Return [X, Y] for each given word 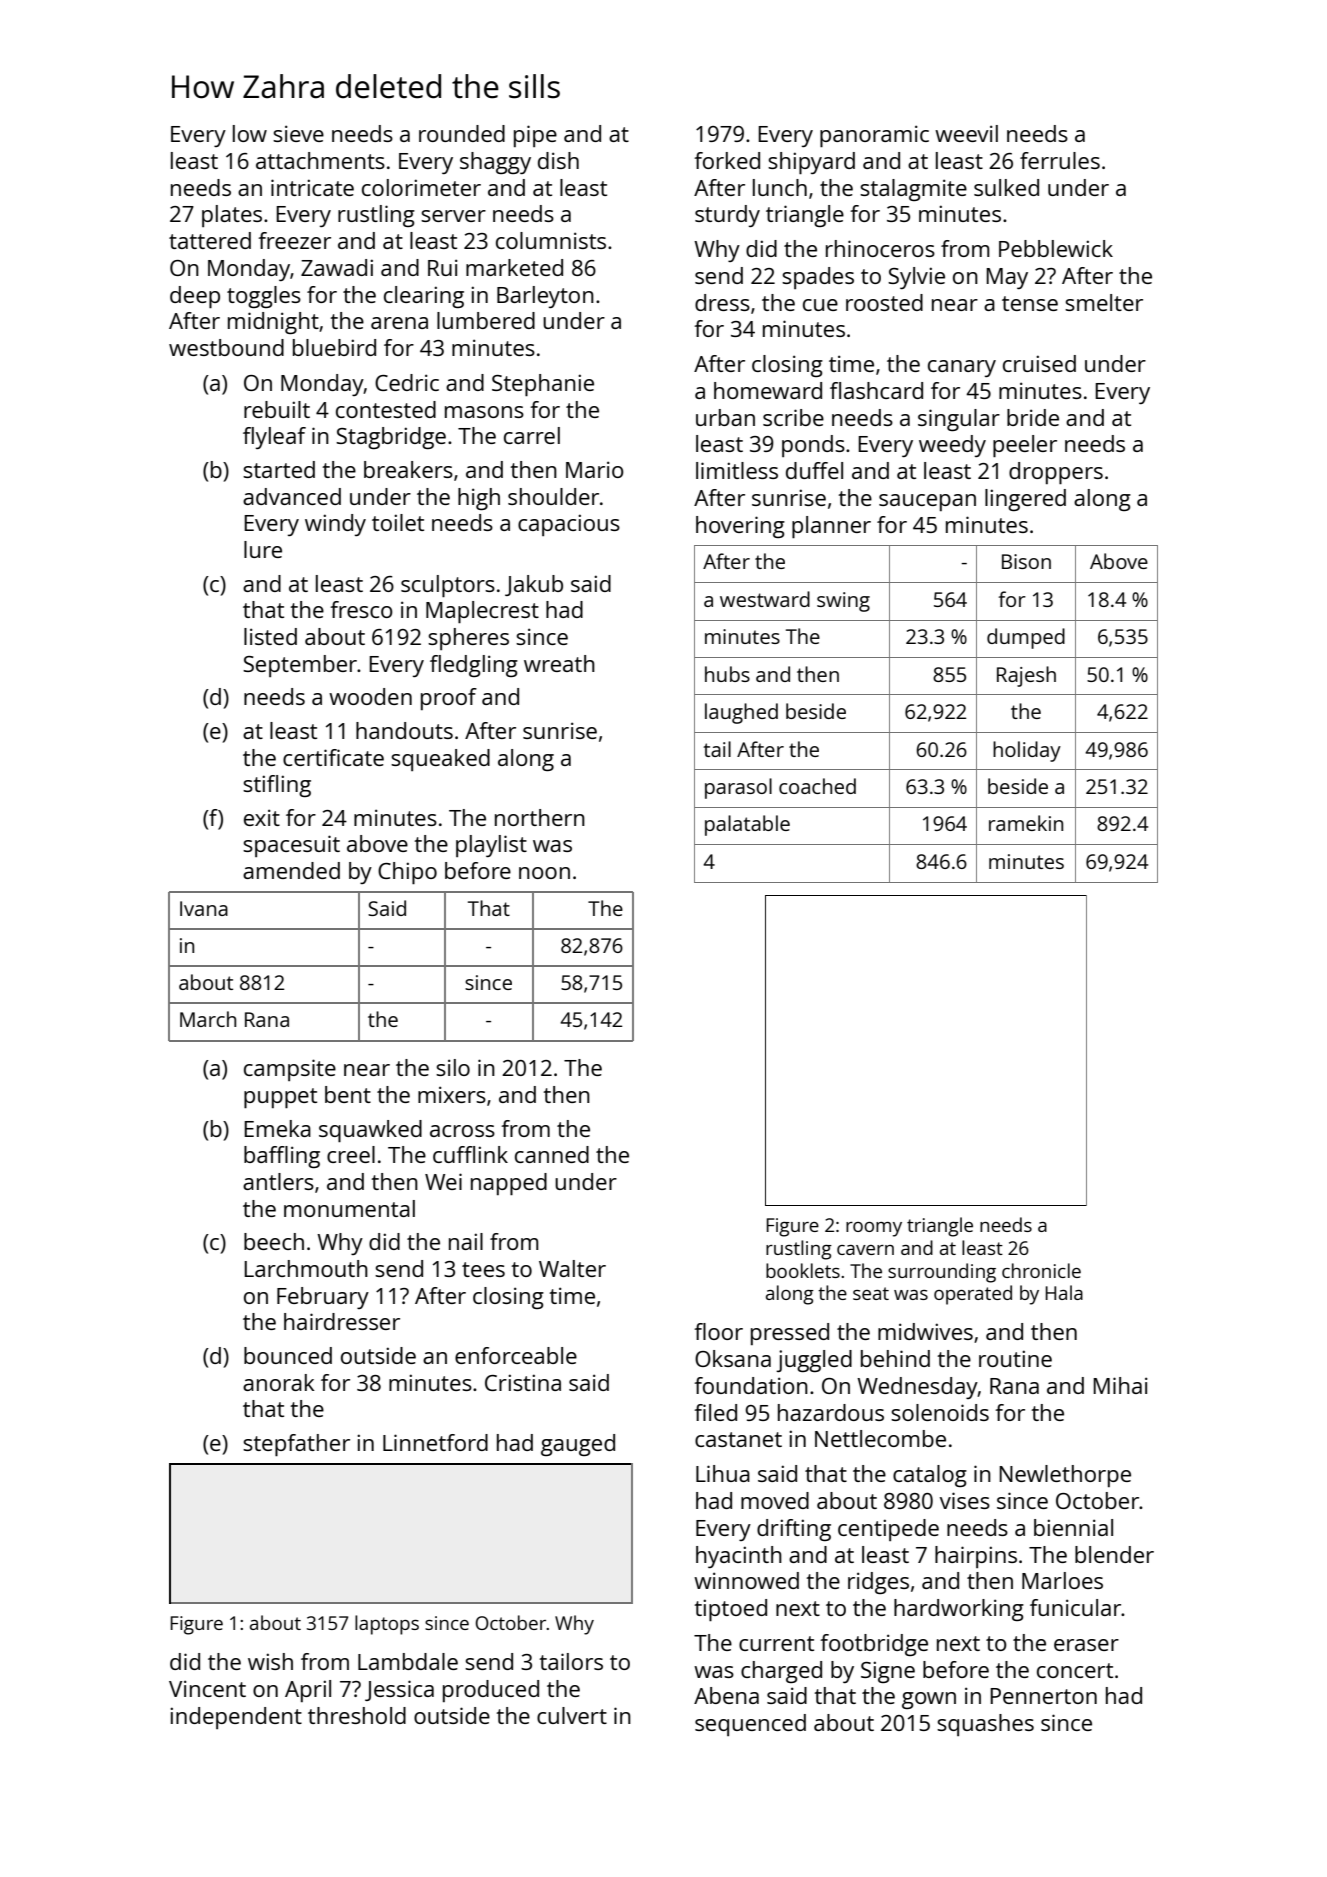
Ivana [204, 908]
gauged [578, 1445]
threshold [357, 1715]
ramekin [1026, 823]
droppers [1056, 473]
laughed [741, 713]
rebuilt [277, 409]
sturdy [727, 216]
